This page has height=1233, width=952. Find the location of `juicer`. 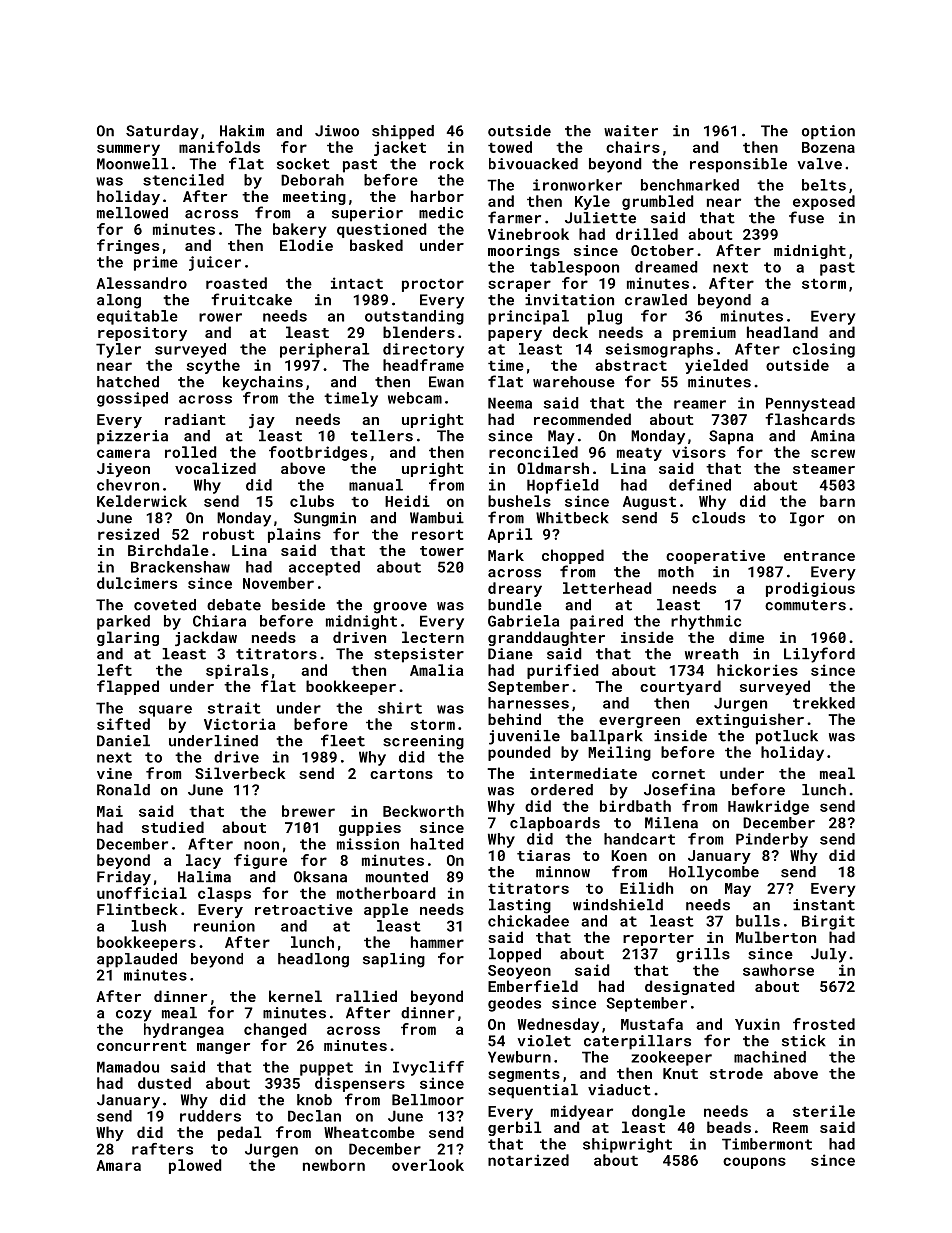

juicer is located at coordinates (215, 263).
